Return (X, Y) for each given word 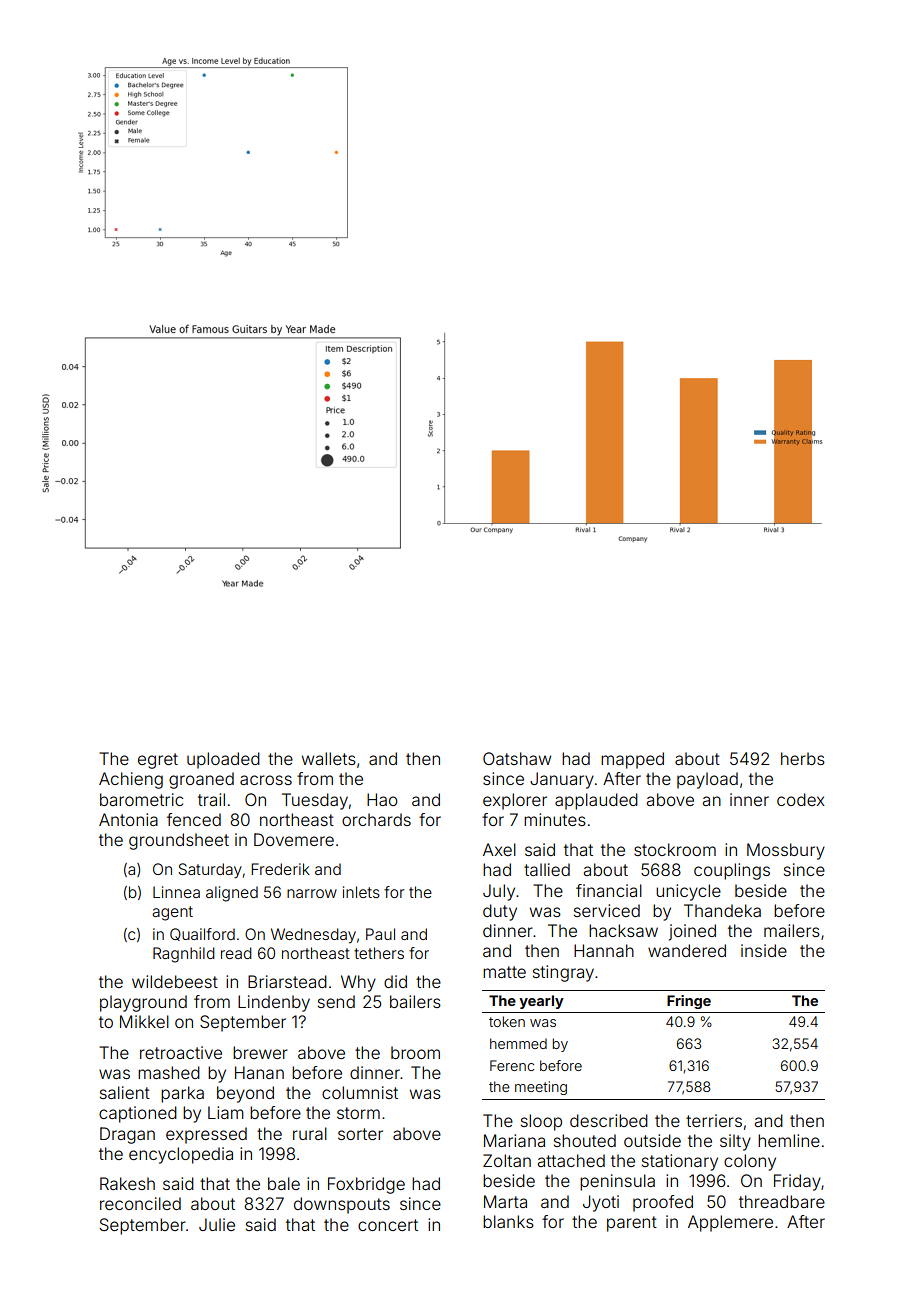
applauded (596, 801)
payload (707, 780)
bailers (415, 1001)
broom (415, 1052)
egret (158, 761)
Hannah (604, 950)
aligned (232, 894)
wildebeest (175, 981)
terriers (714, 1120)
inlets (361, 892)
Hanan (259, 1072)
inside (764, 950)
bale (284, 1183)
